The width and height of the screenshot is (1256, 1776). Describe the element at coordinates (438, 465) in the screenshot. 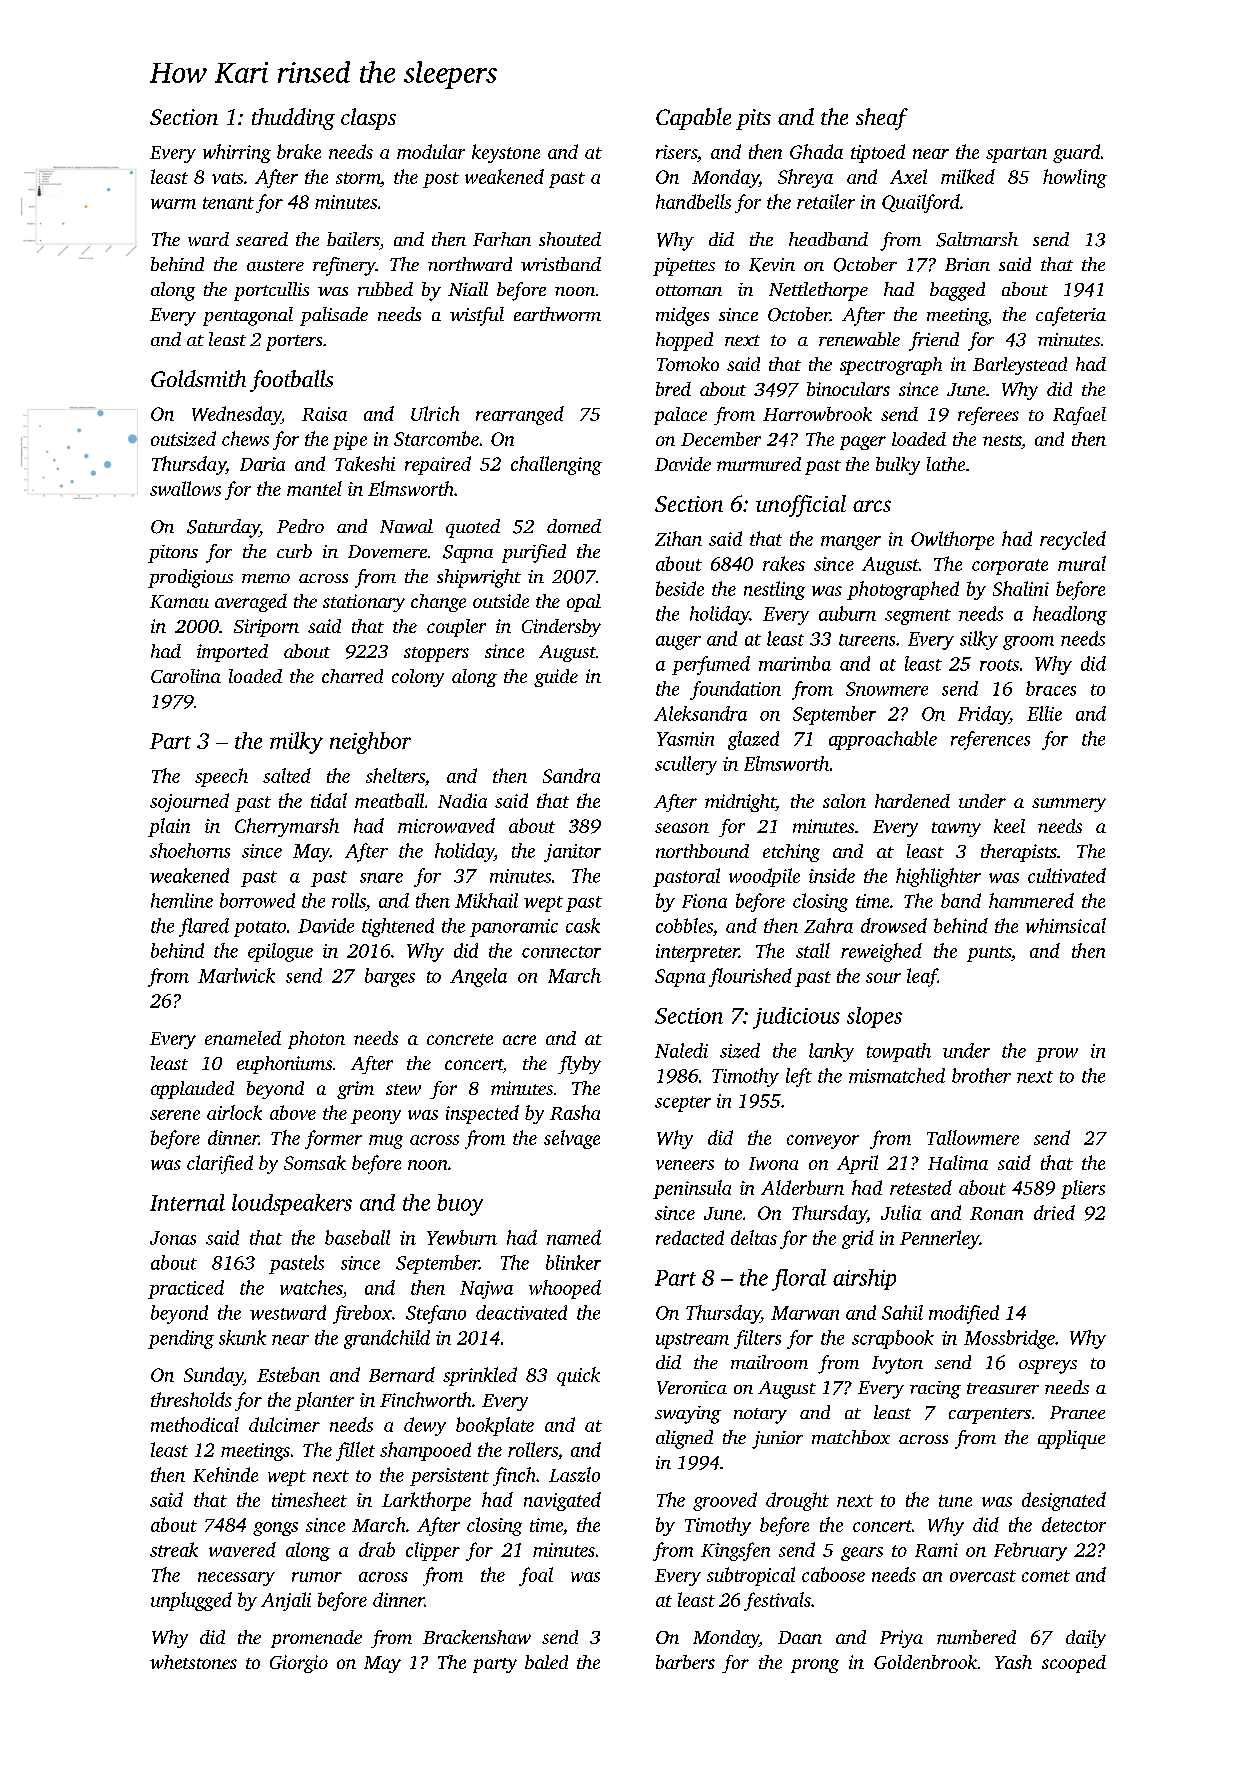

I see `repaired` at that location.
